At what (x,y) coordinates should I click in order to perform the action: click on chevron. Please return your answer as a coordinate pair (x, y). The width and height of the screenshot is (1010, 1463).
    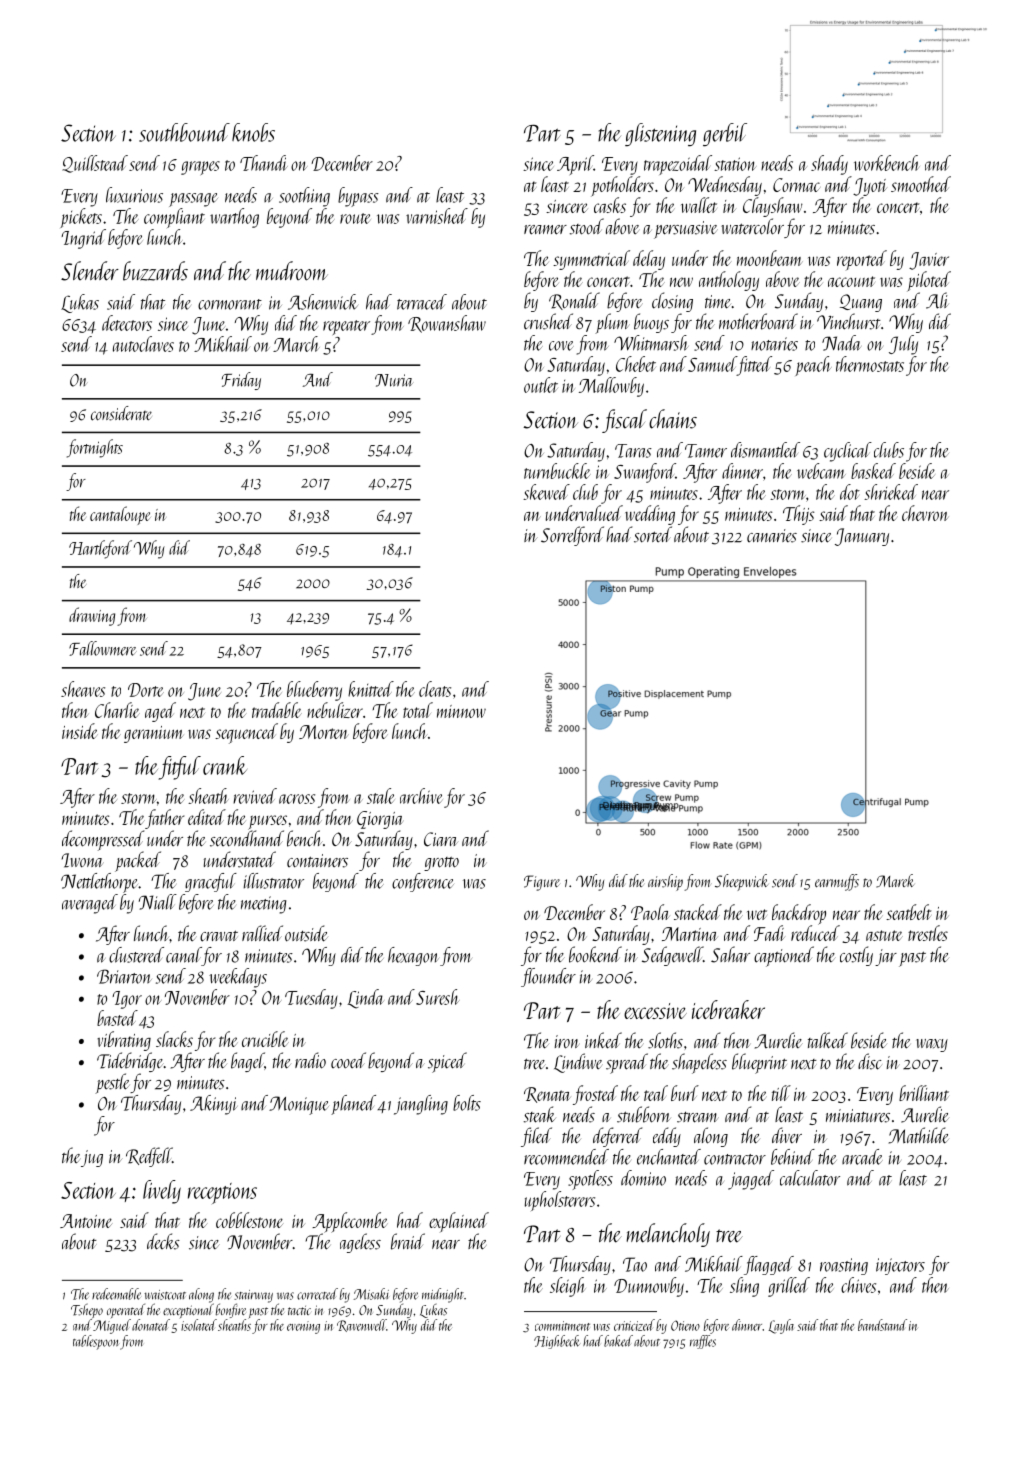
    Looking at the image, I should click on (925, 513).
